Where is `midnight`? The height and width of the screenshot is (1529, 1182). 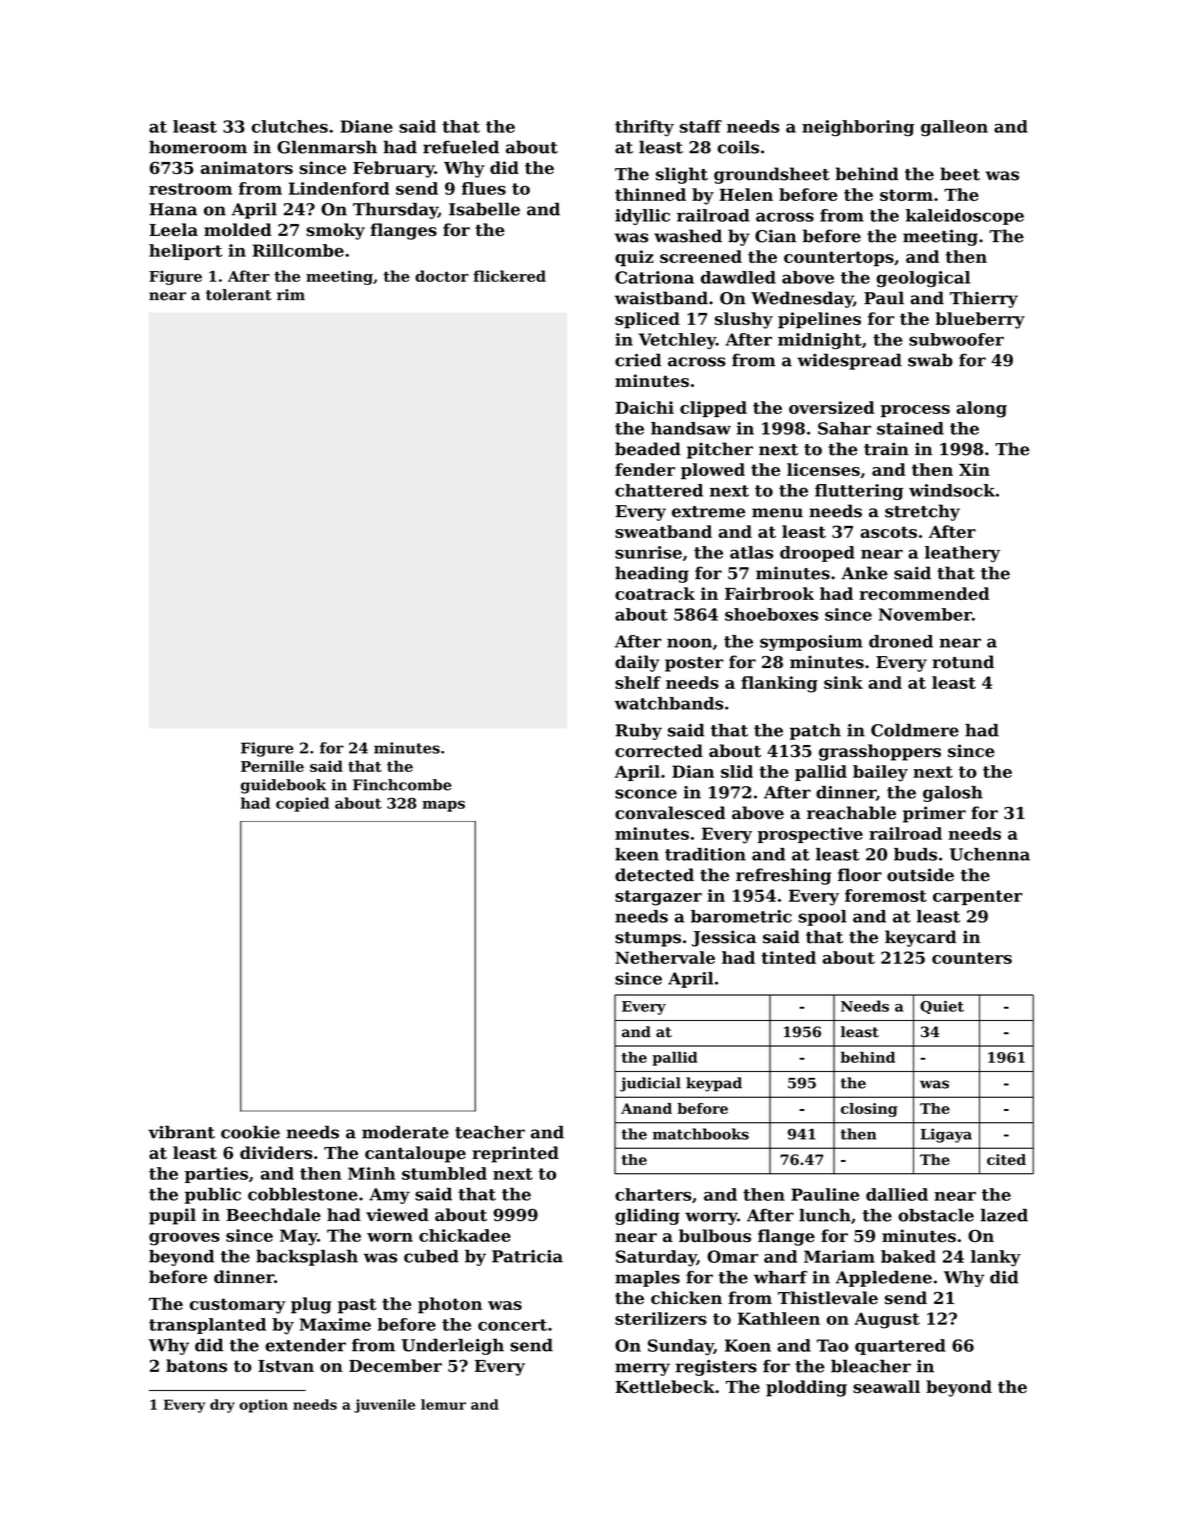
midnight is located at coordinates (820, 341).
